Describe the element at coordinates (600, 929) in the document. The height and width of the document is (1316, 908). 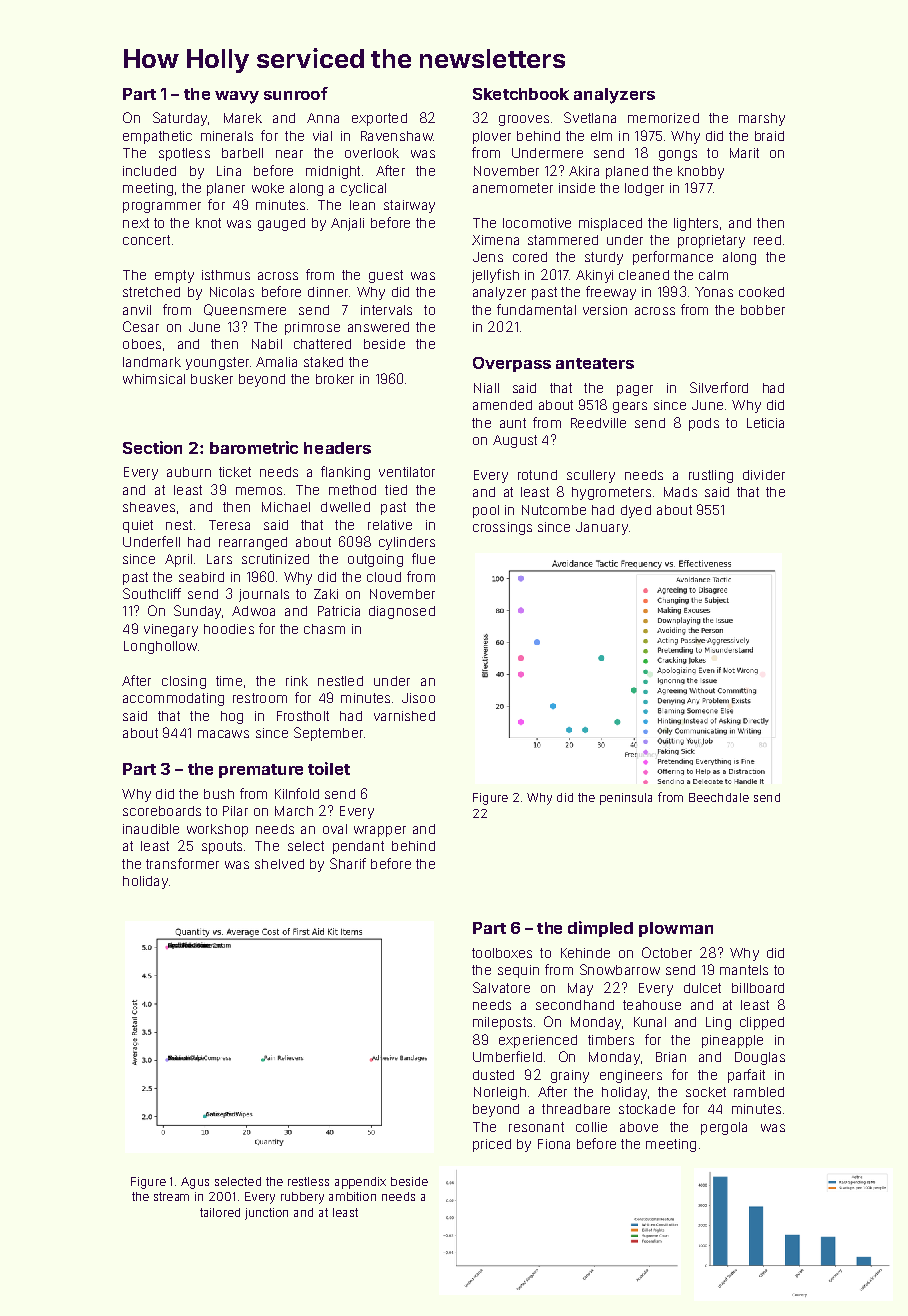
I see `dimpled` at that location.
